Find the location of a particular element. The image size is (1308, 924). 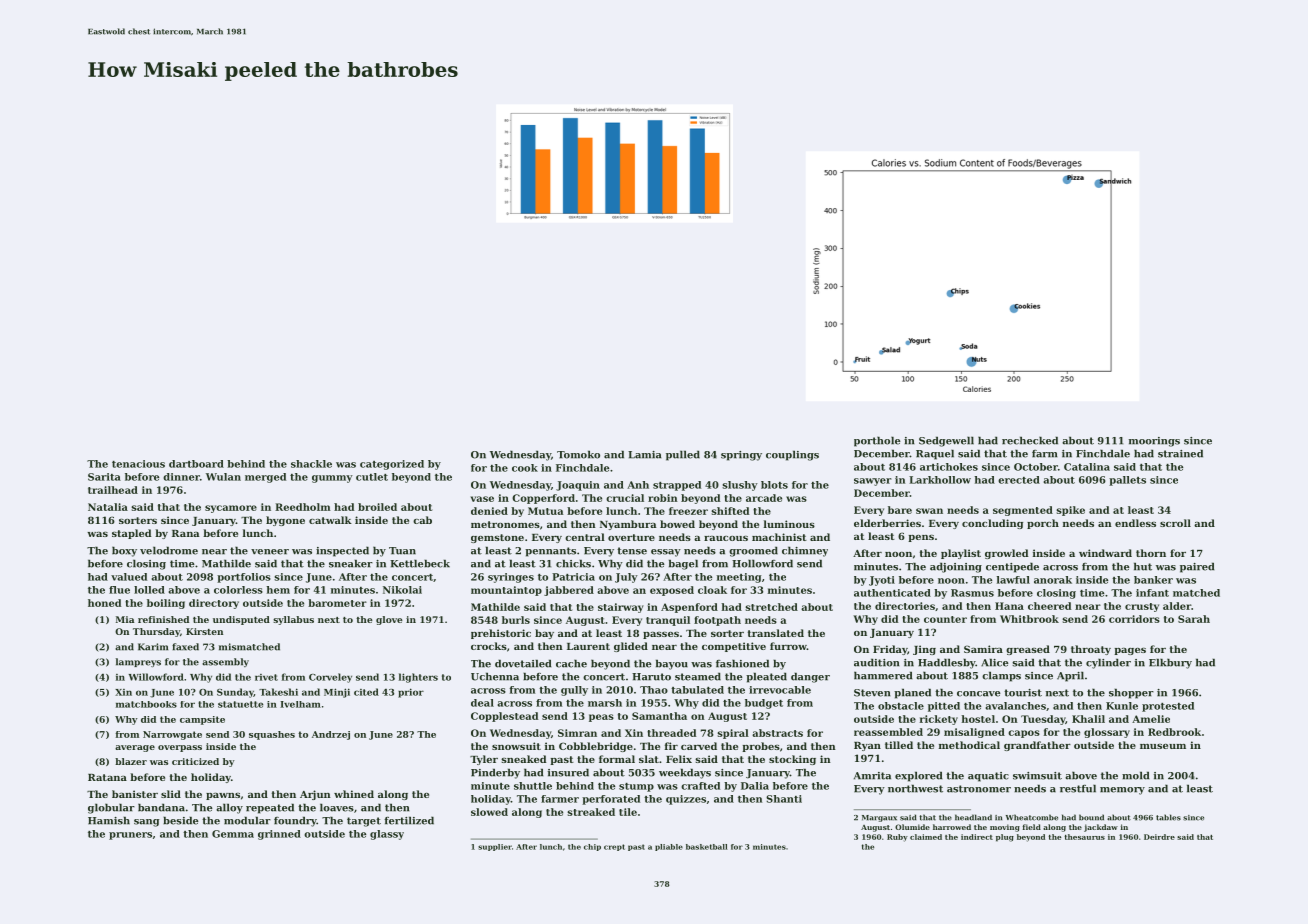

supplier is located at coordinates (495, 847).
